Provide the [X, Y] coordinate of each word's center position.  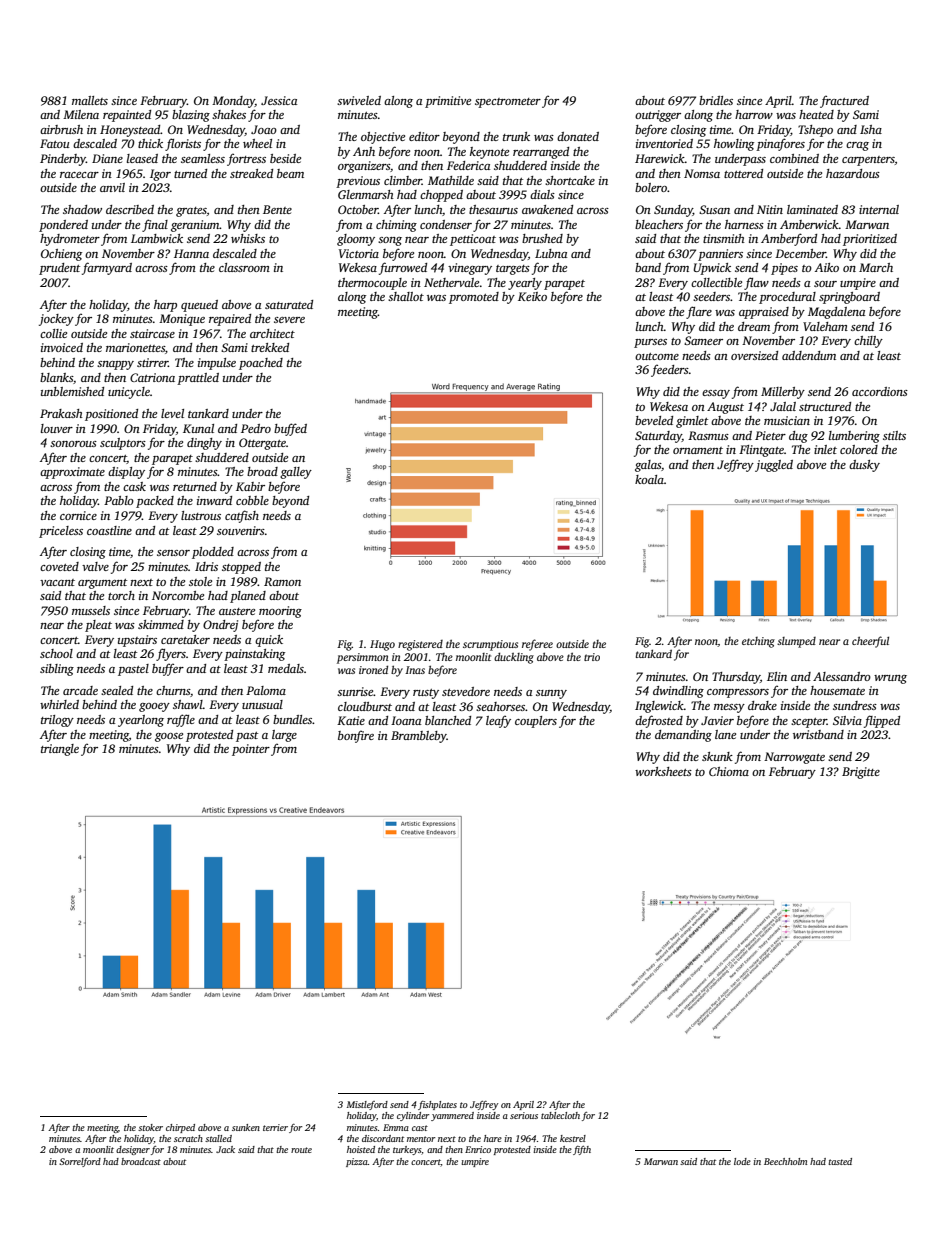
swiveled [359, 100]
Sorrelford [80, 1162]
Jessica [279, 100]
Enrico [478, 1149]
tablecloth [560, 1115]
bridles [716, 100]
